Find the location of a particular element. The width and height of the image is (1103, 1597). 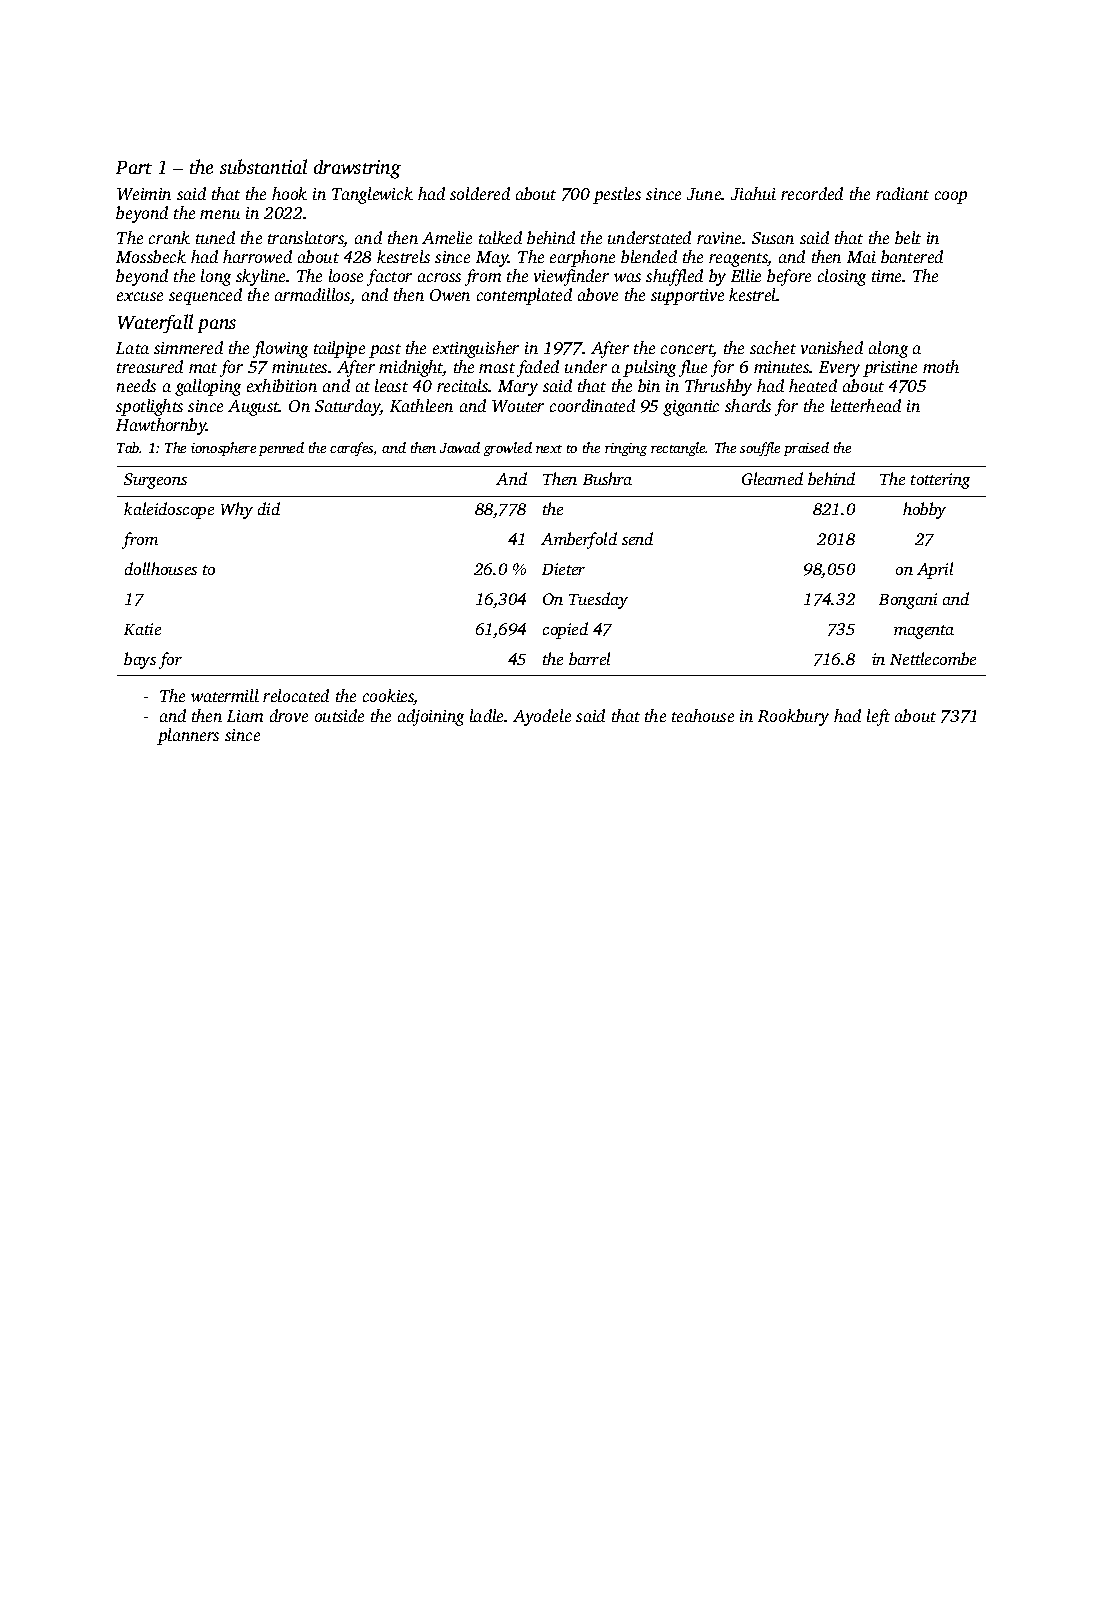

did is located at coordinates (269, 508).
